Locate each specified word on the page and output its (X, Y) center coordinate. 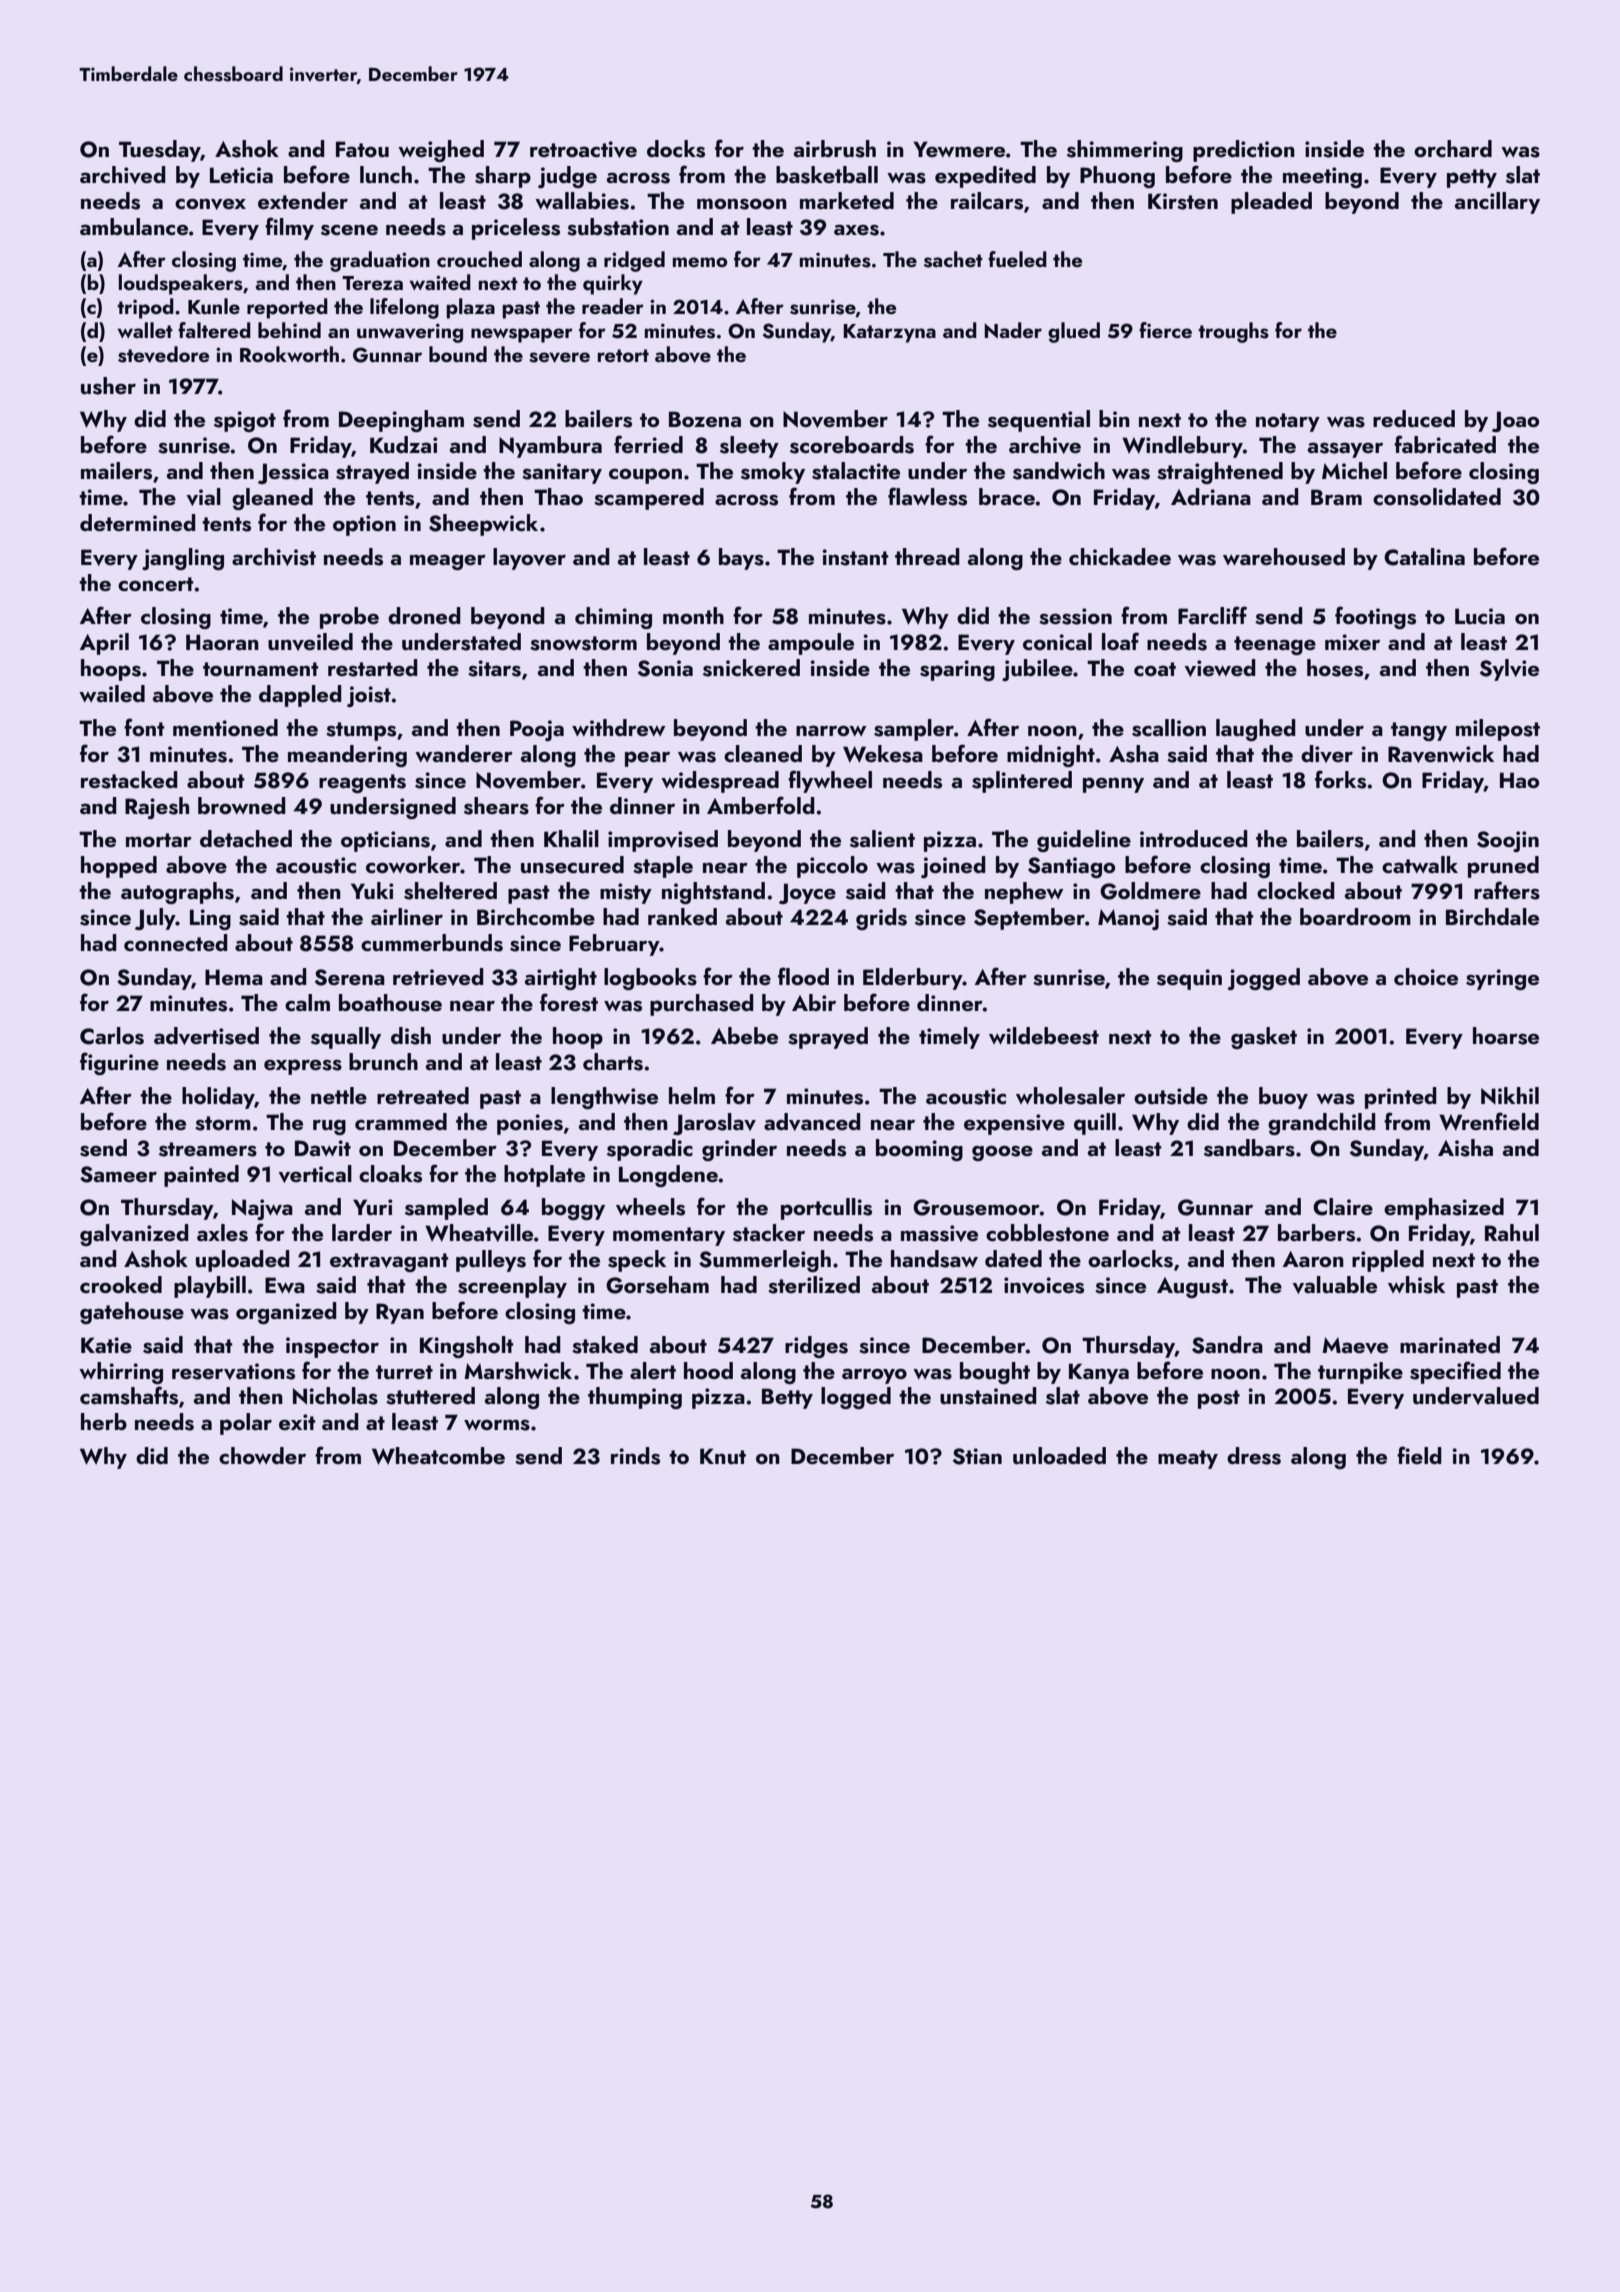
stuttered (430, 1396)
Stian (977, 1456)
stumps (361, 731)
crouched (479, 259)
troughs (1233, 332)
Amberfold (761, 805)
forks (1340, 779)
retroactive (583, 149)
